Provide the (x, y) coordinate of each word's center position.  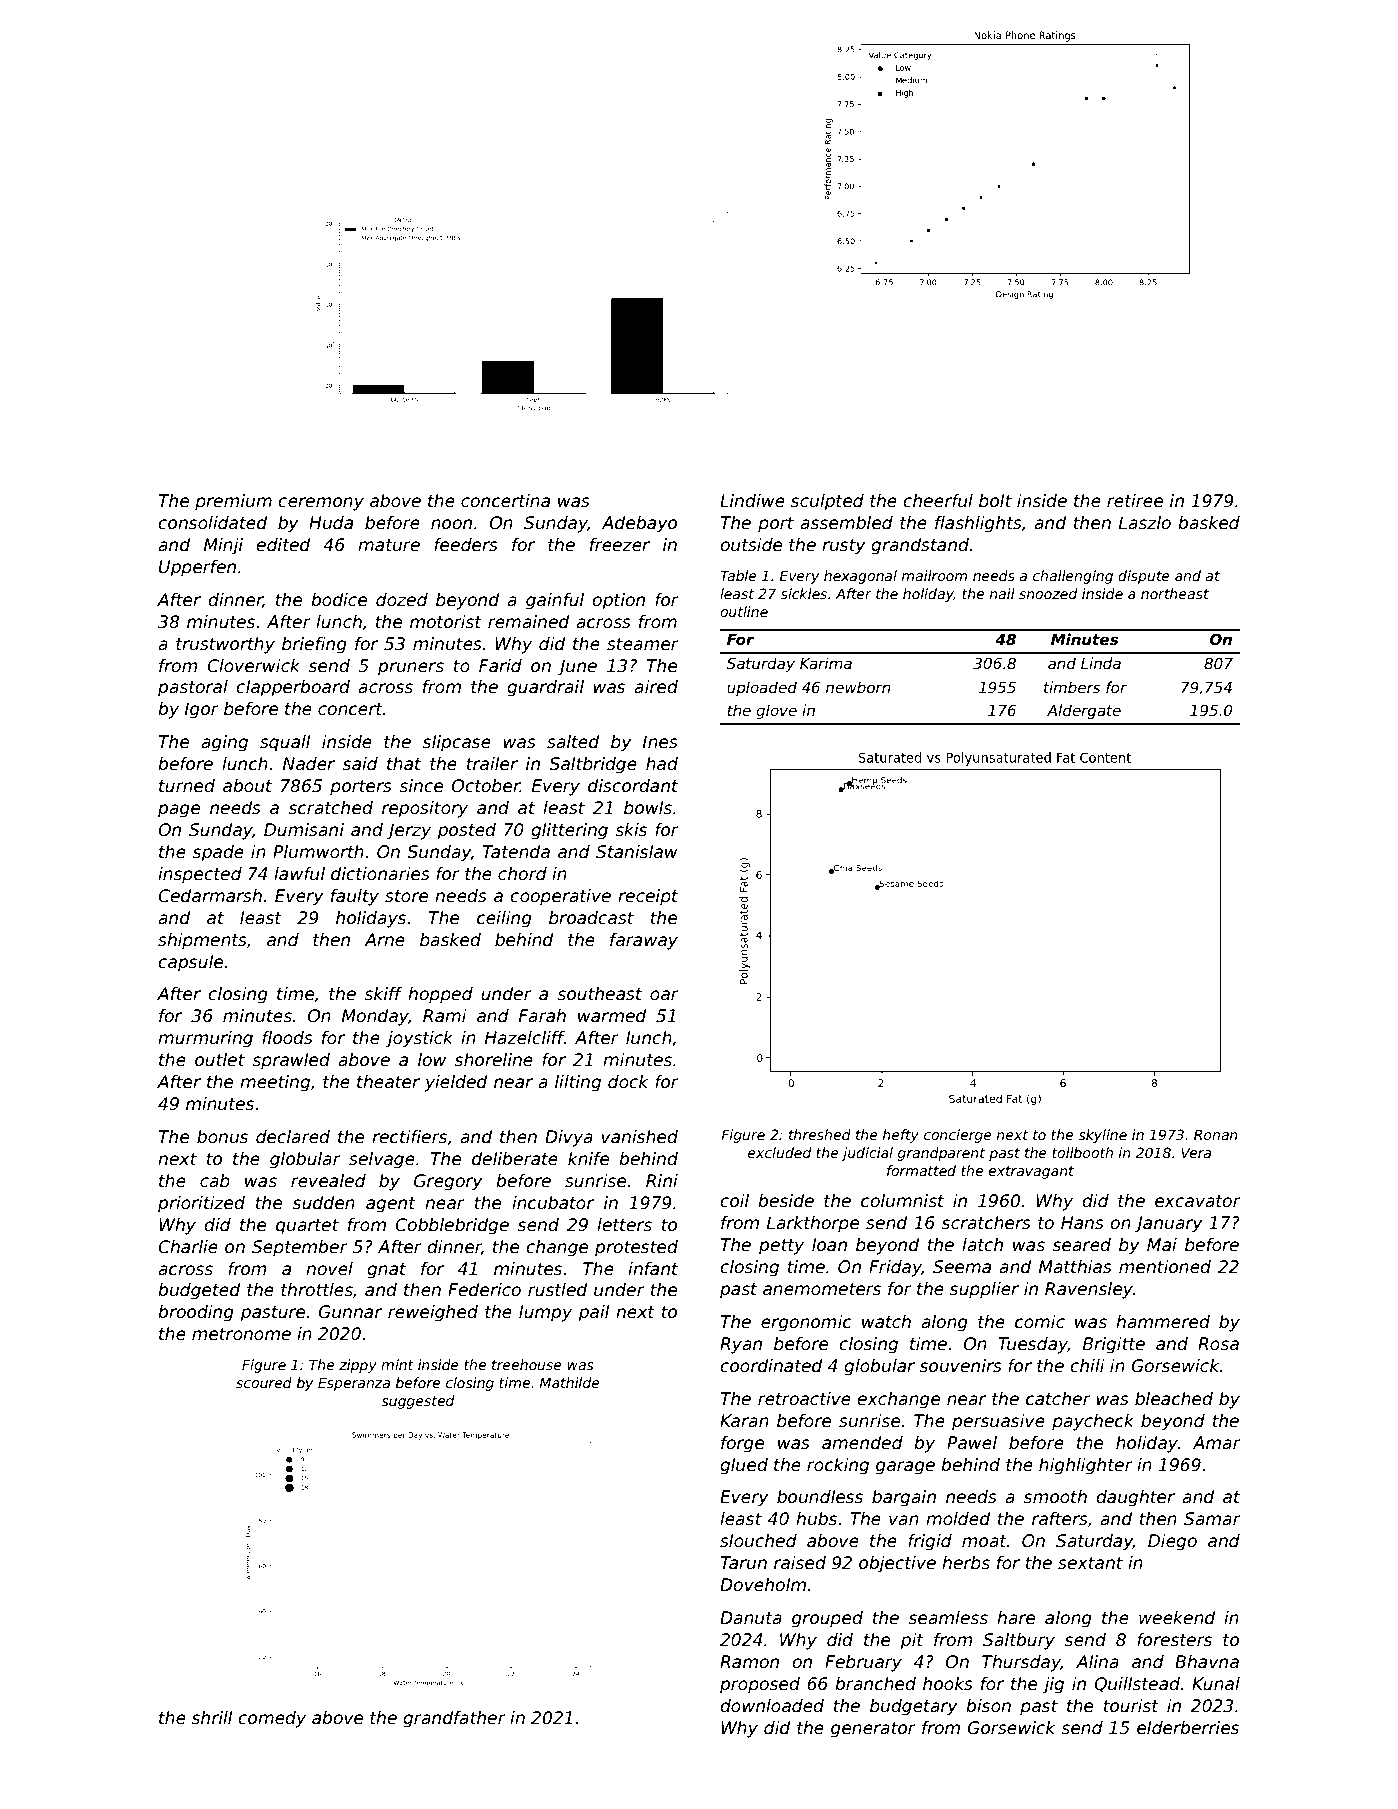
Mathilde (569, 1382)
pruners (411, 669)
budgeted (199, 1291)
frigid (930, 1542)
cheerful (938, 501)
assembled (846, 523)
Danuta (751, 1618)
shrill (212, 1718)
